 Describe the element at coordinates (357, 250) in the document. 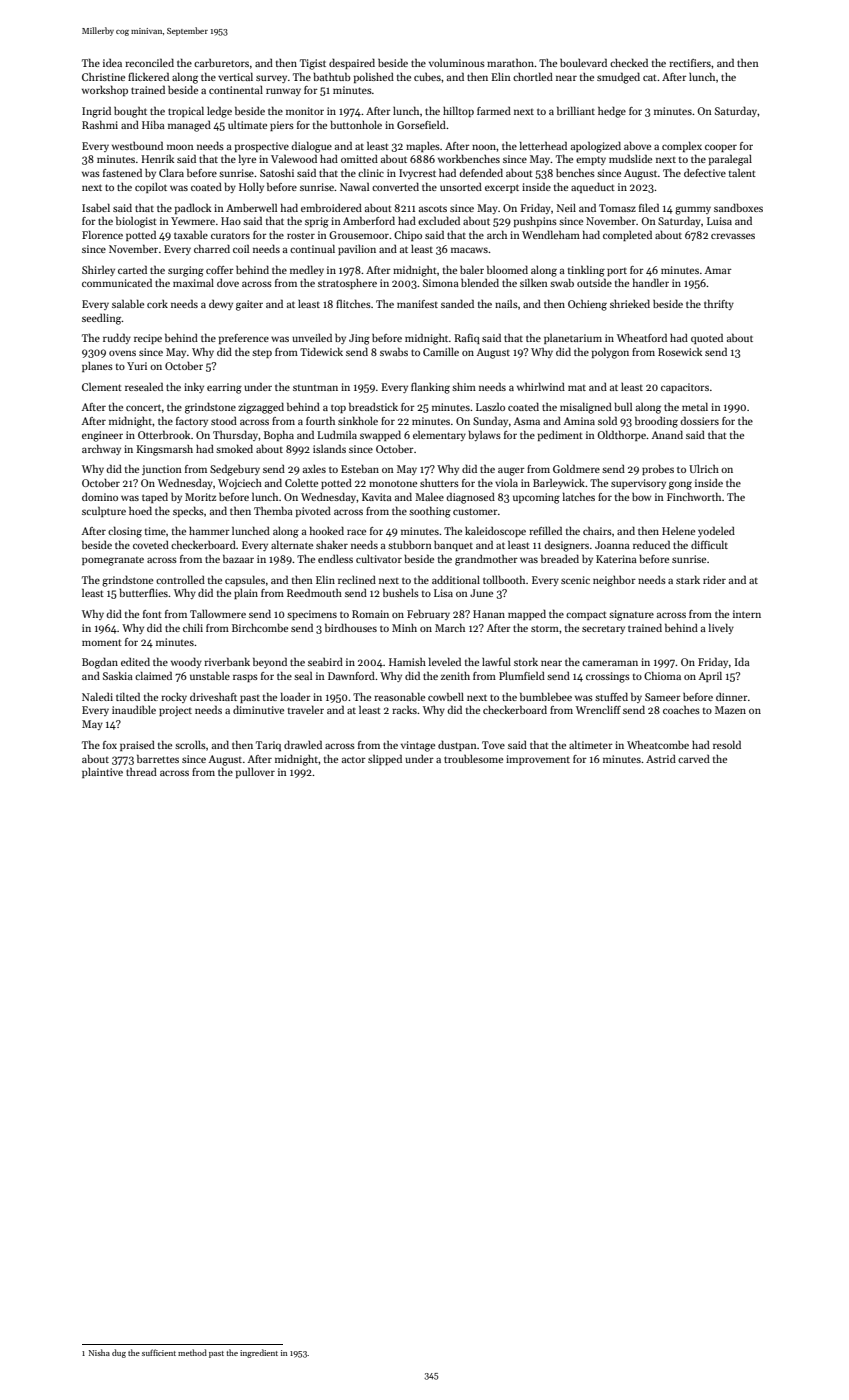

I see `pavilion` at that location.
